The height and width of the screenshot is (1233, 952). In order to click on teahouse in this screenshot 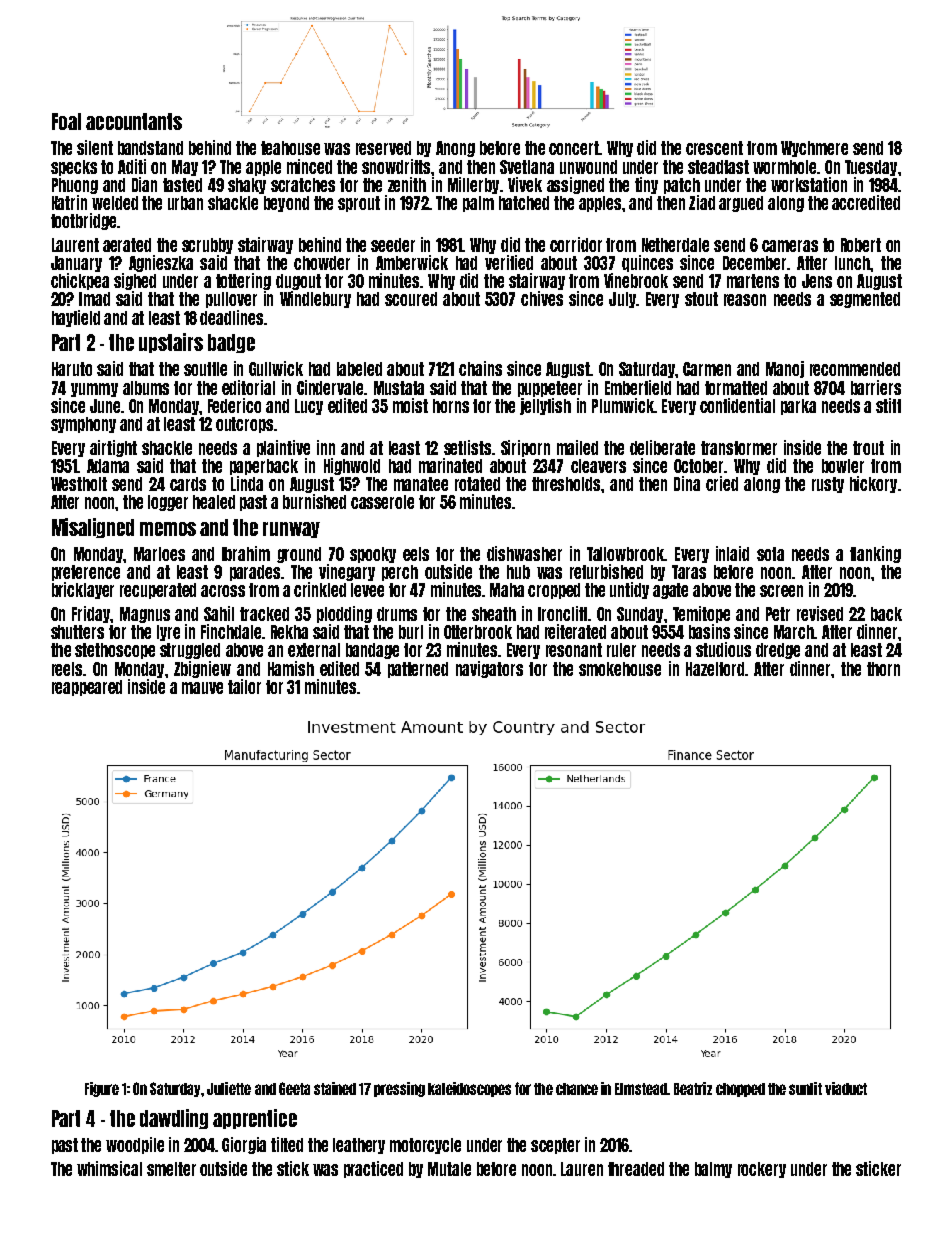, I will do `click(290, 148)`.
